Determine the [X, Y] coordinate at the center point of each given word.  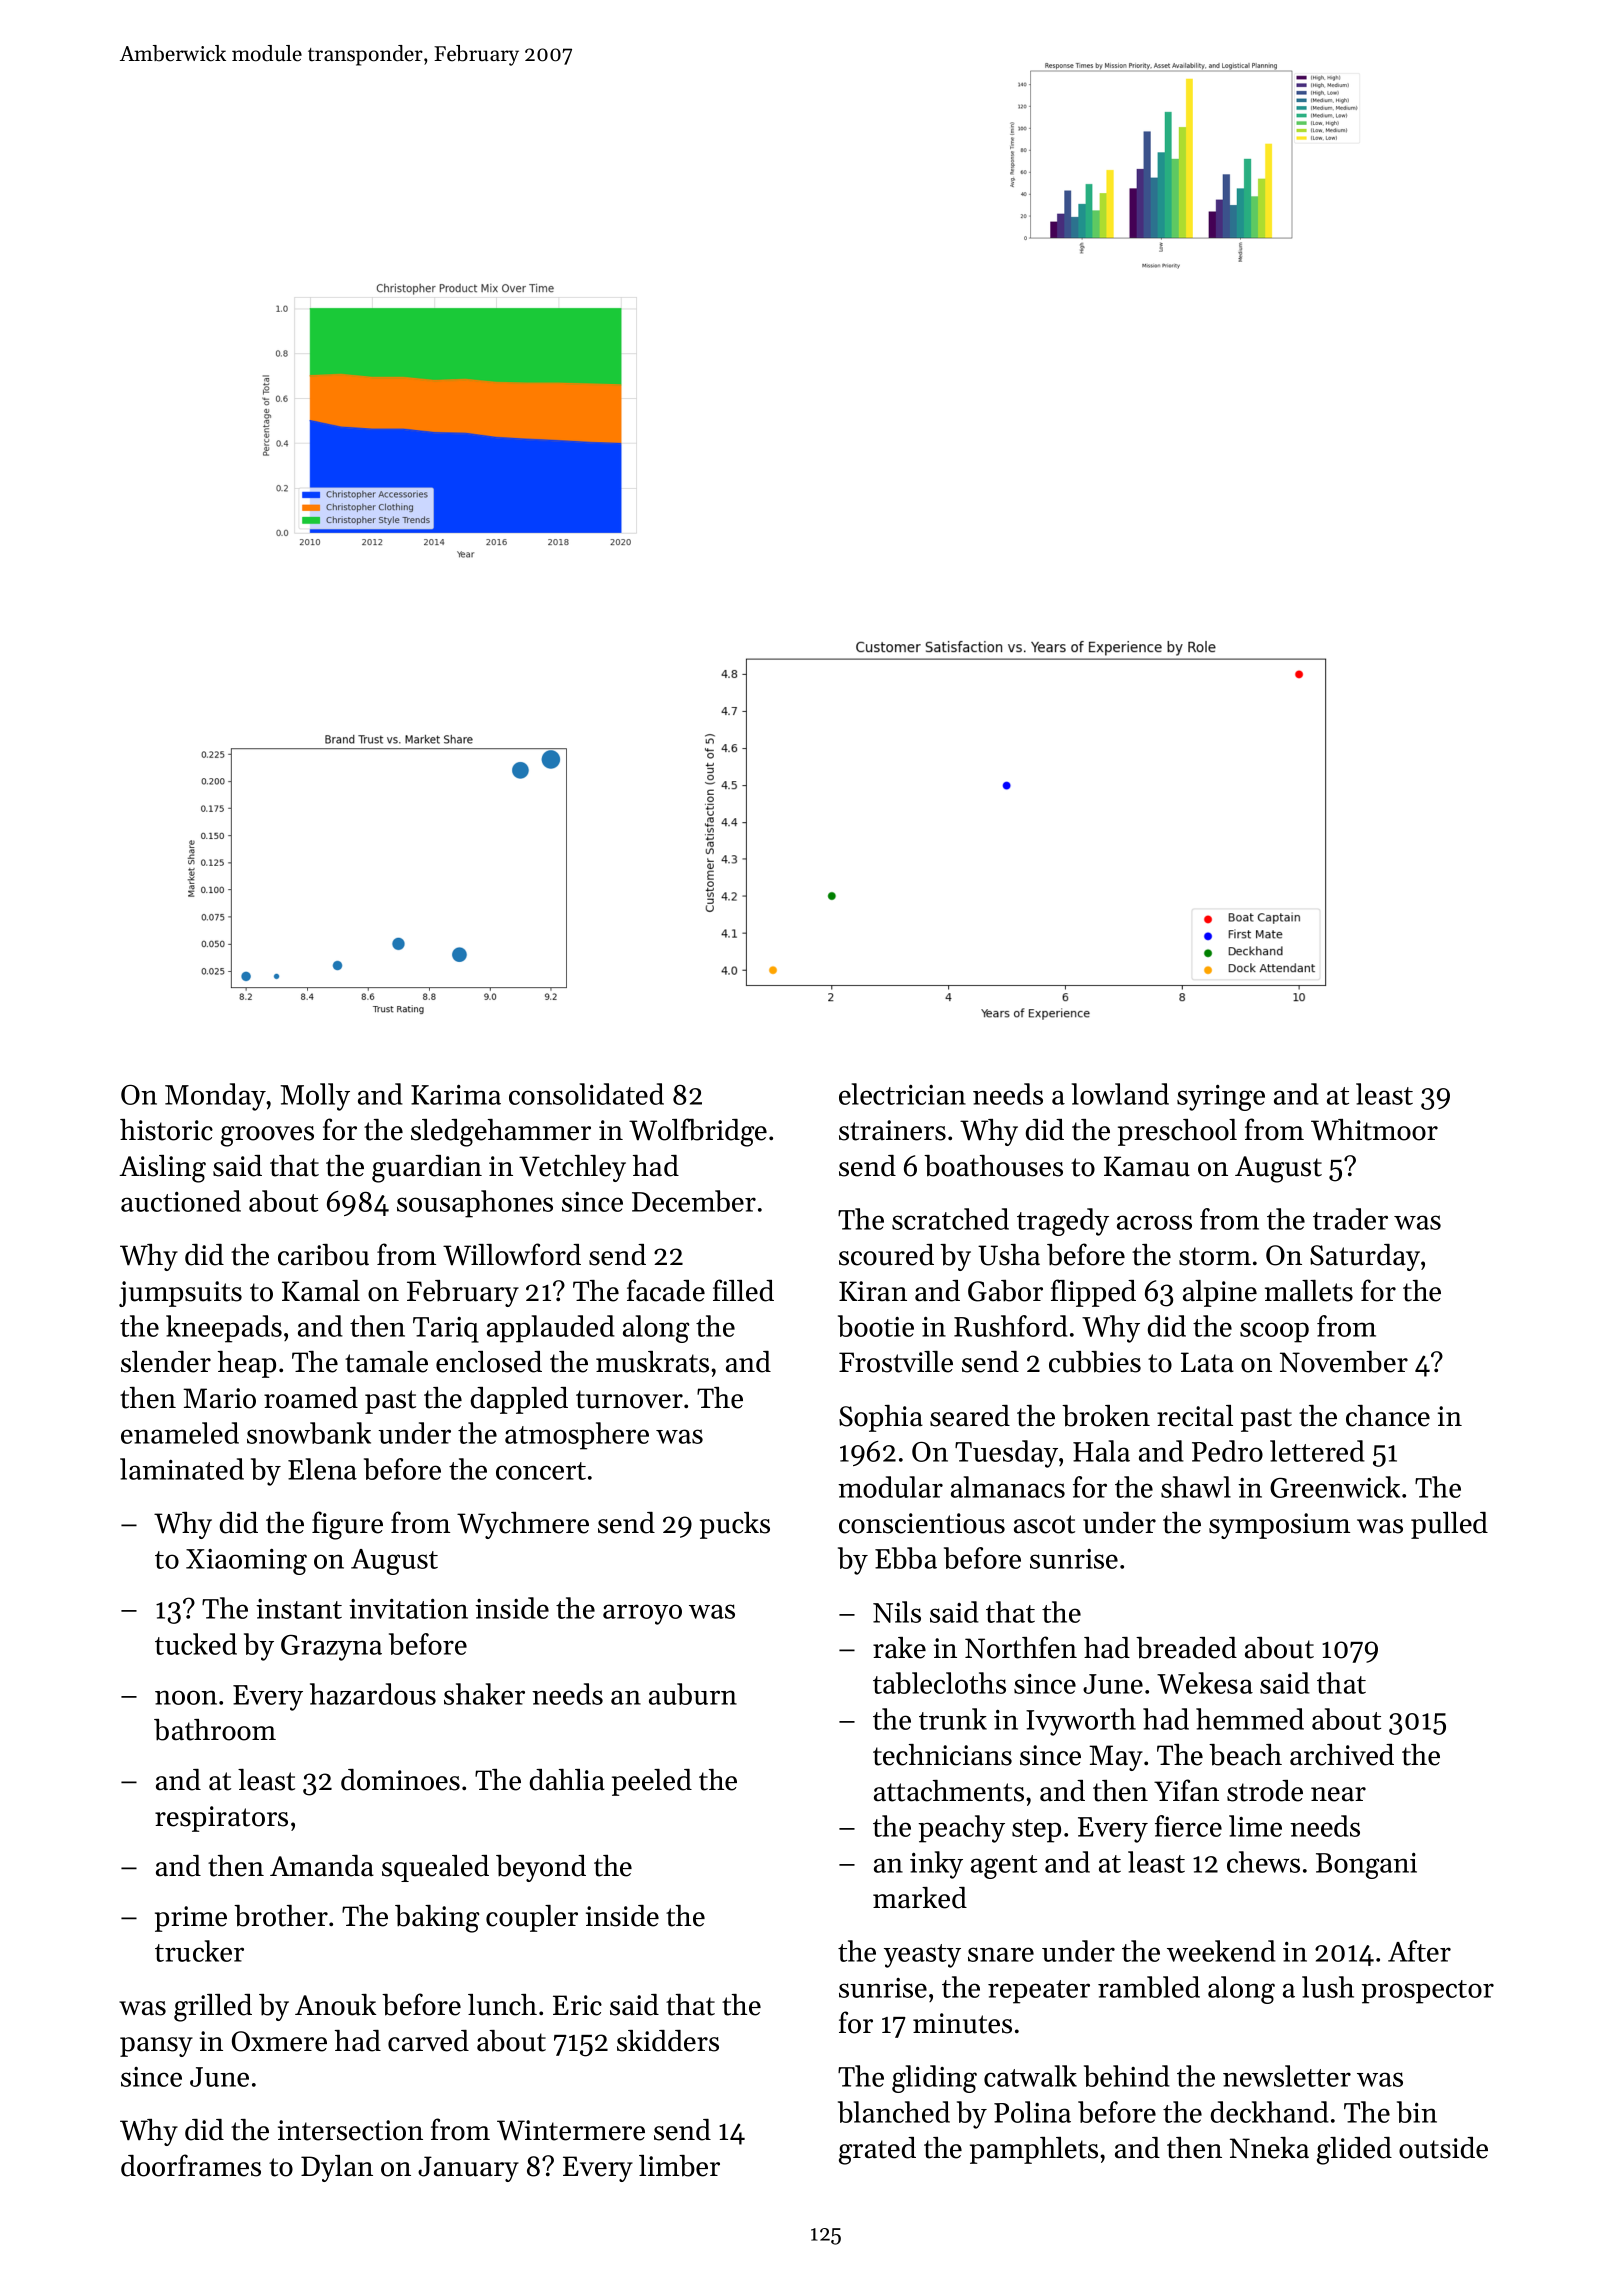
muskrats [652, 1362]
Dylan [337, 2168]
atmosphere [577, 1436]
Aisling [162, 1169]
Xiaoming [246, 1562]
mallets [1309, 1291]
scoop [1274, 1332]
